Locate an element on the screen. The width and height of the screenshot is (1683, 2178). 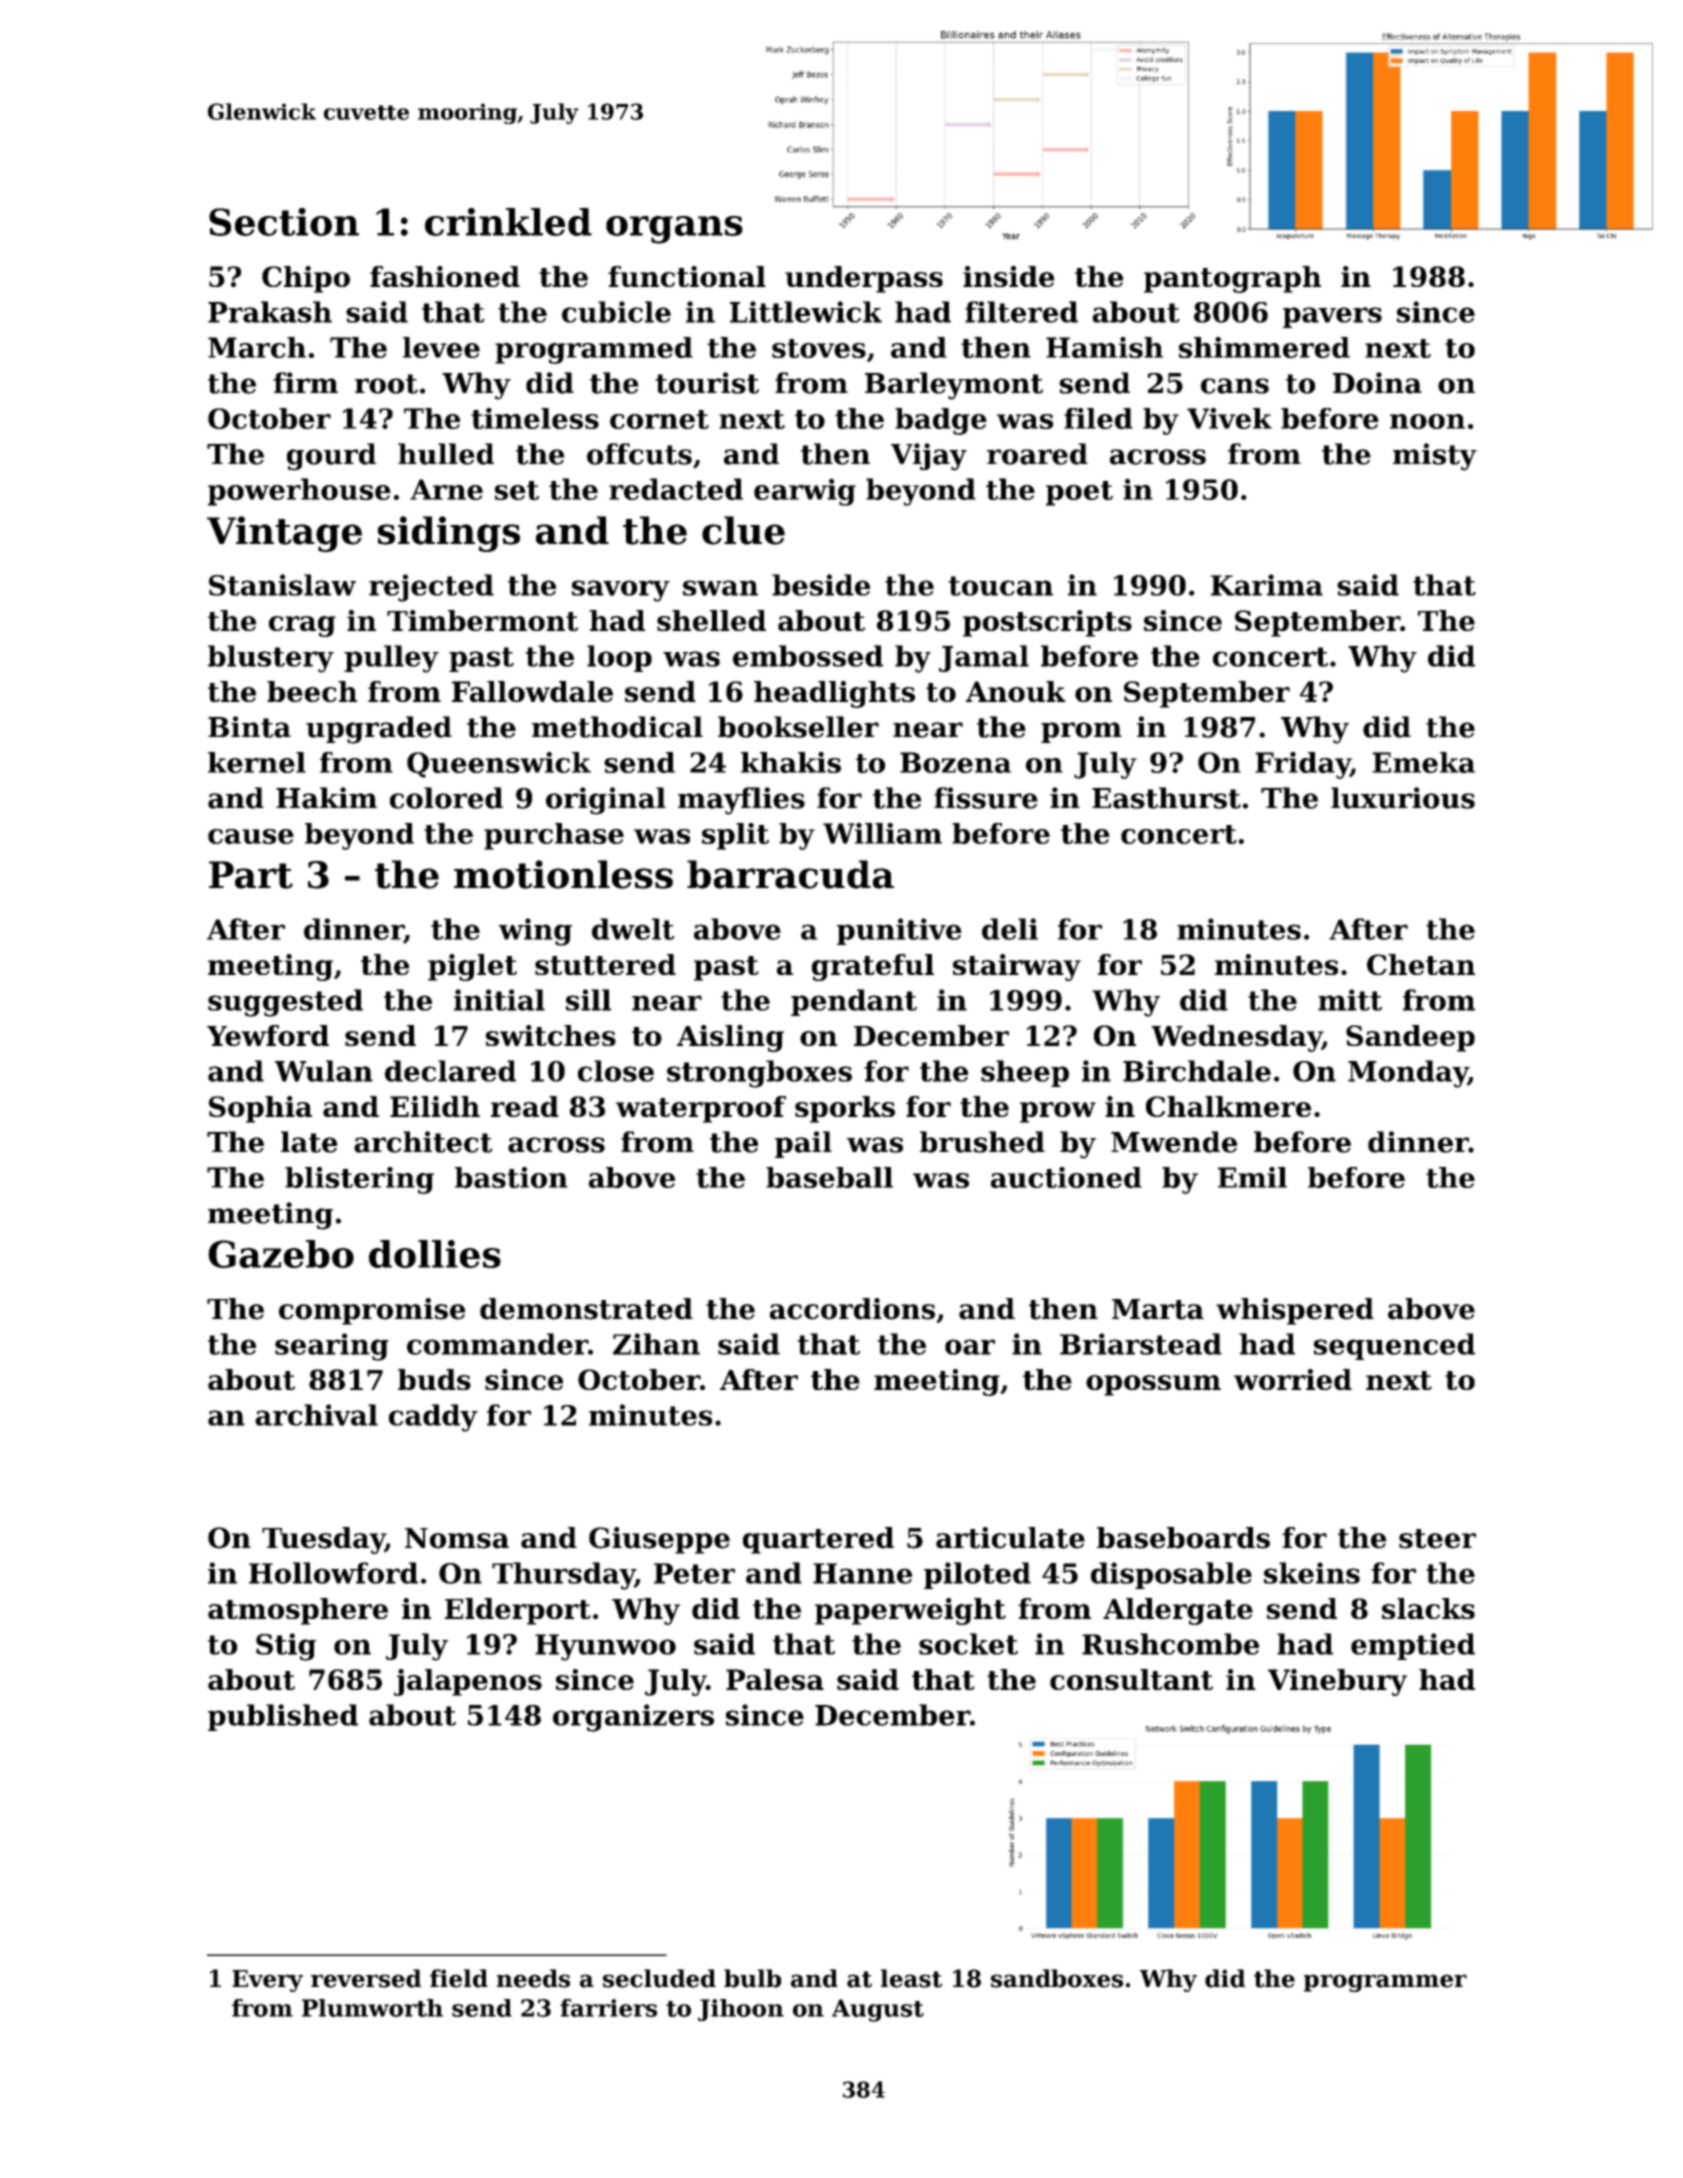
Section is located at coordinates (284, 222).
